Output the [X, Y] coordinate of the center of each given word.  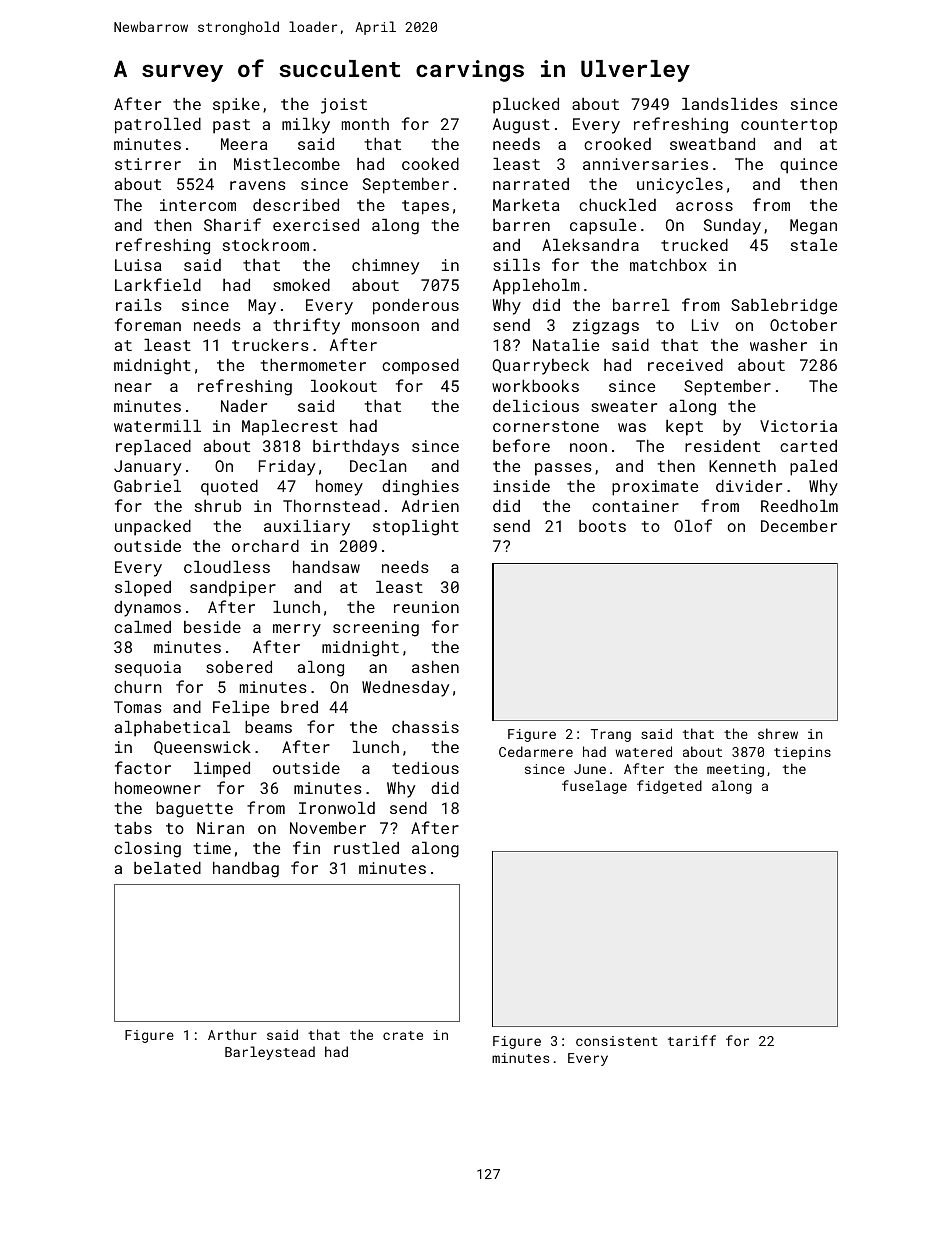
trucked [694, 244]
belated [167, 867]
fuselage [594, 787]
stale [814, 244]
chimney [385, 266]
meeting [735, 770]
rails [139, 304]
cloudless [227, 566]
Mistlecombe [287, 163]
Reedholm [799, 505]
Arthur [232, 1034]
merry [297, 630]
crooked [617, 144]
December [799, 526]
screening [376, 629]
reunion [426, 607]
